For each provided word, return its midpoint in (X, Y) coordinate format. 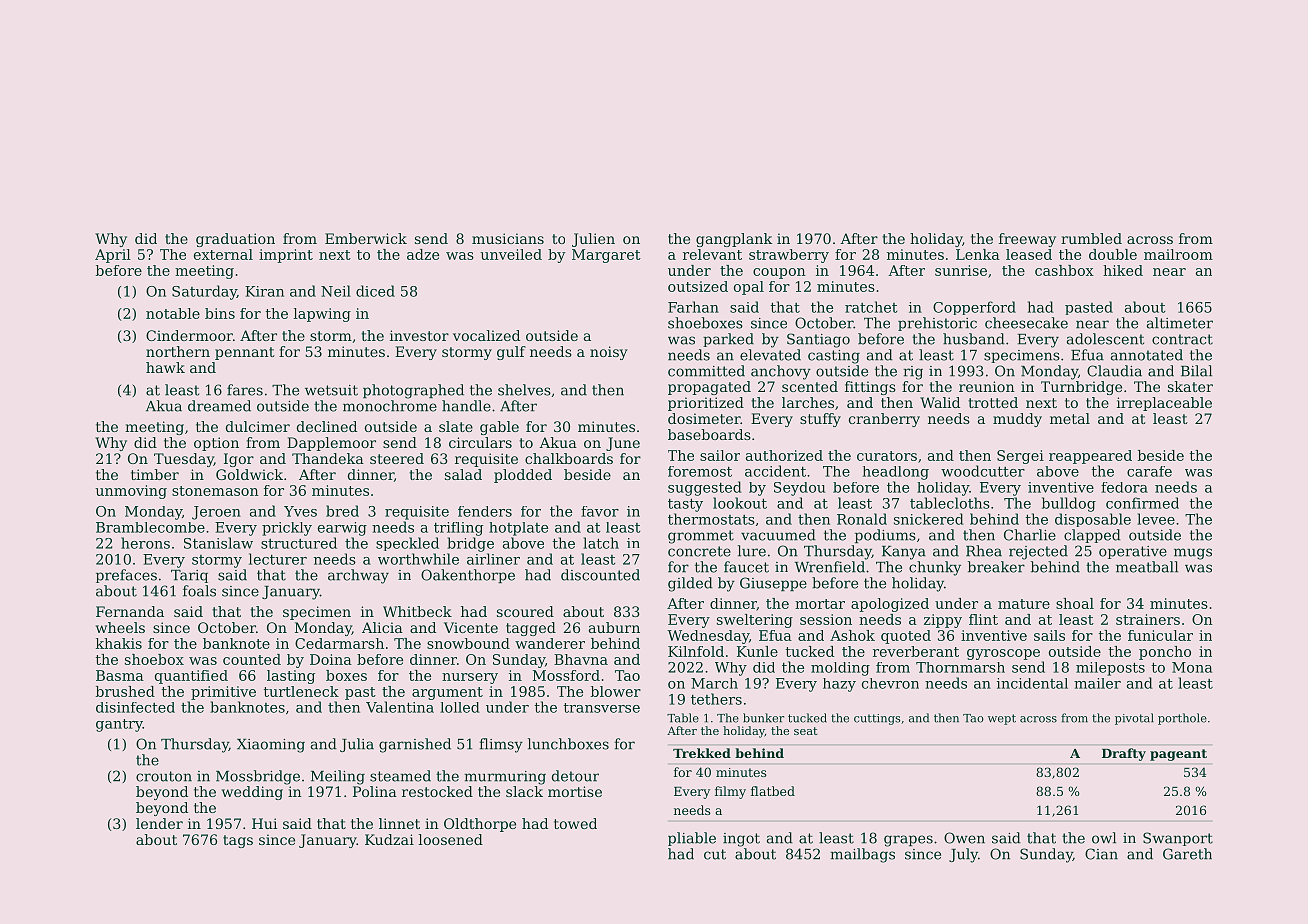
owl (1104, 838)
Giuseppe (773, 584)
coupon (779, 273)
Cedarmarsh (339, 643)
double (1113, 254)
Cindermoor (189, 335)
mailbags (862, 855)
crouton (164, 776)
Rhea (984, 551)
